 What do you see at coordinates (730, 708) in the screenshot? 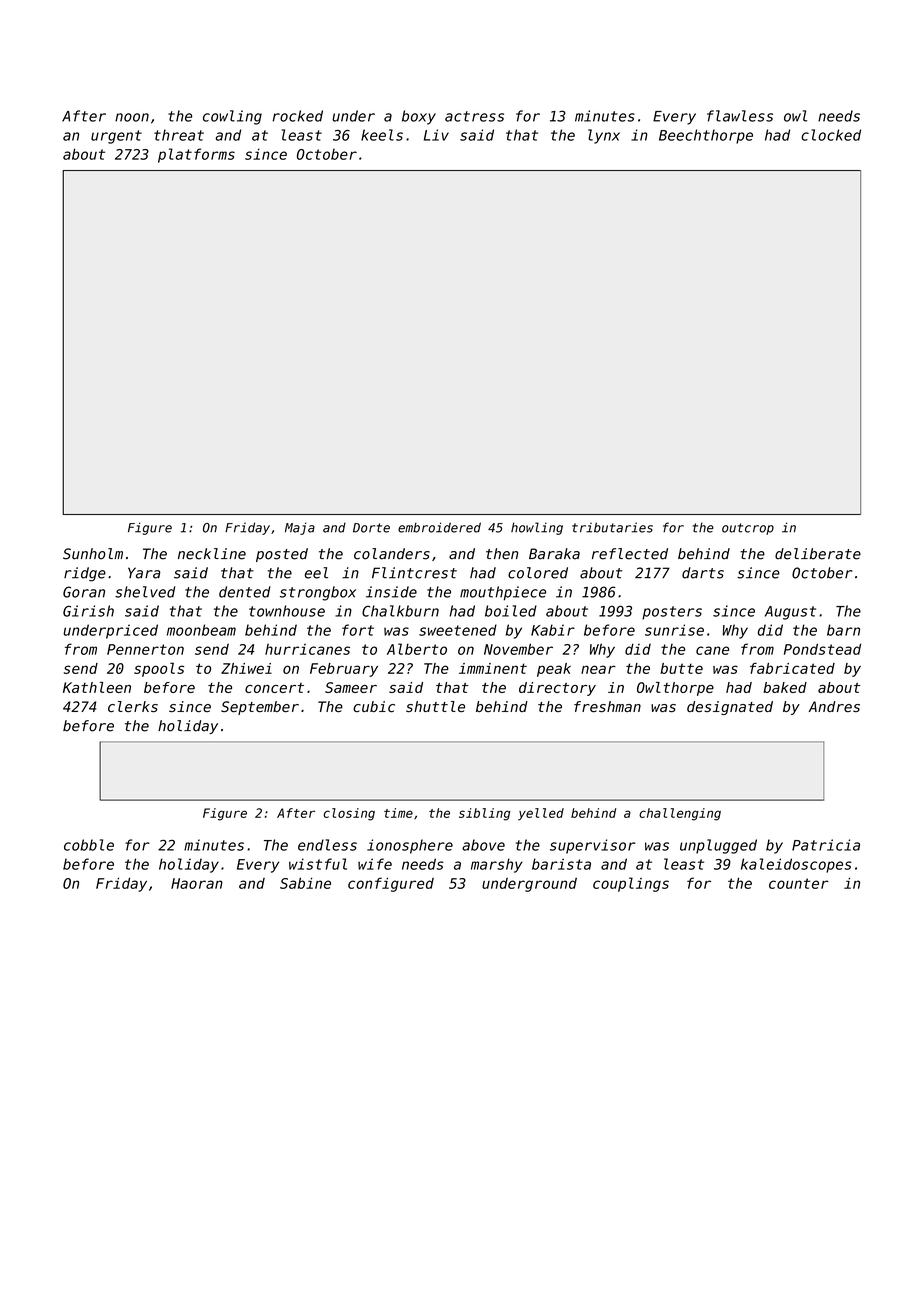
I see `designated` at bounding box center [730, 708].
